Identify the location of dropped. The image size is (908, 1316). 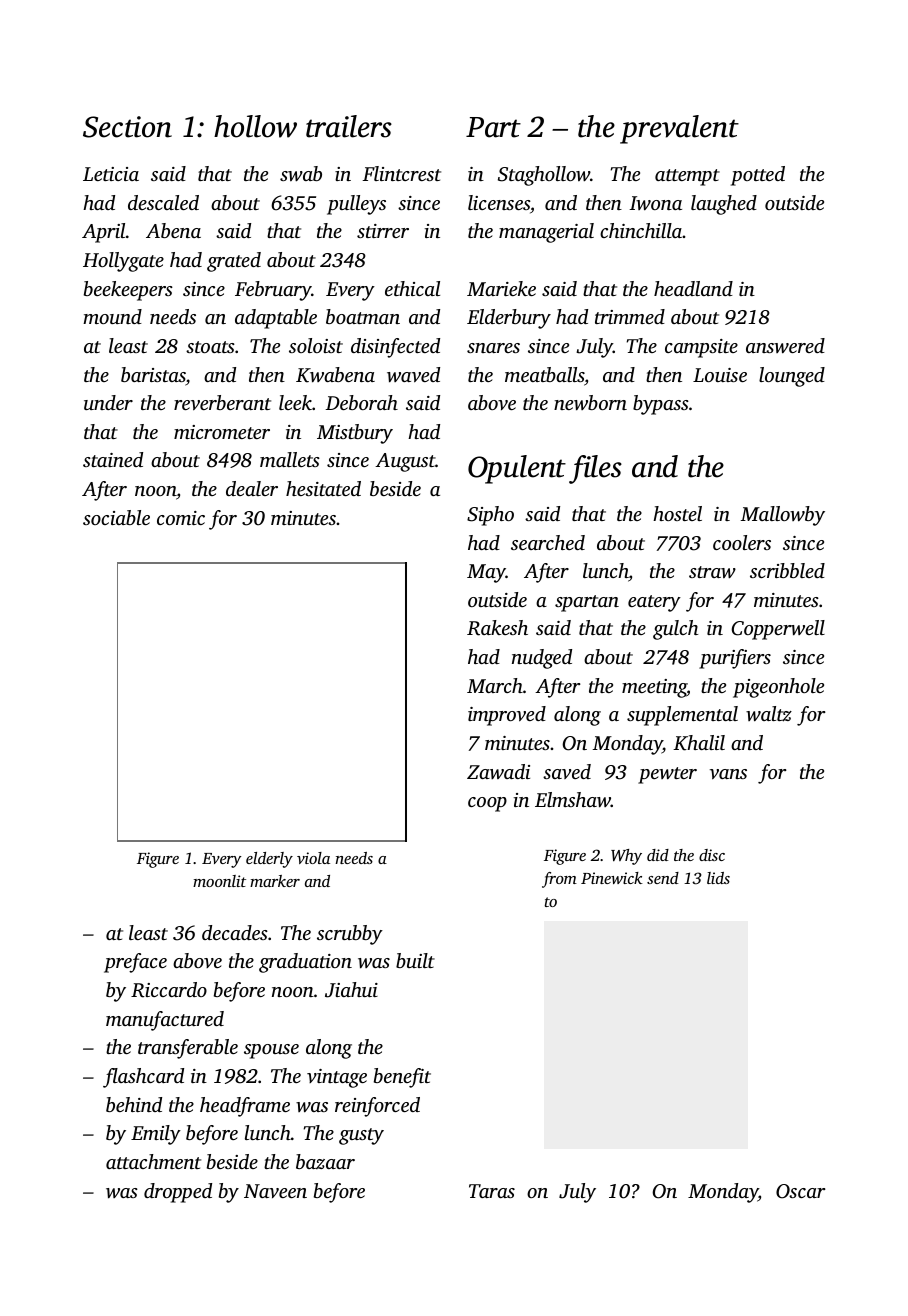
(178, 1193).
